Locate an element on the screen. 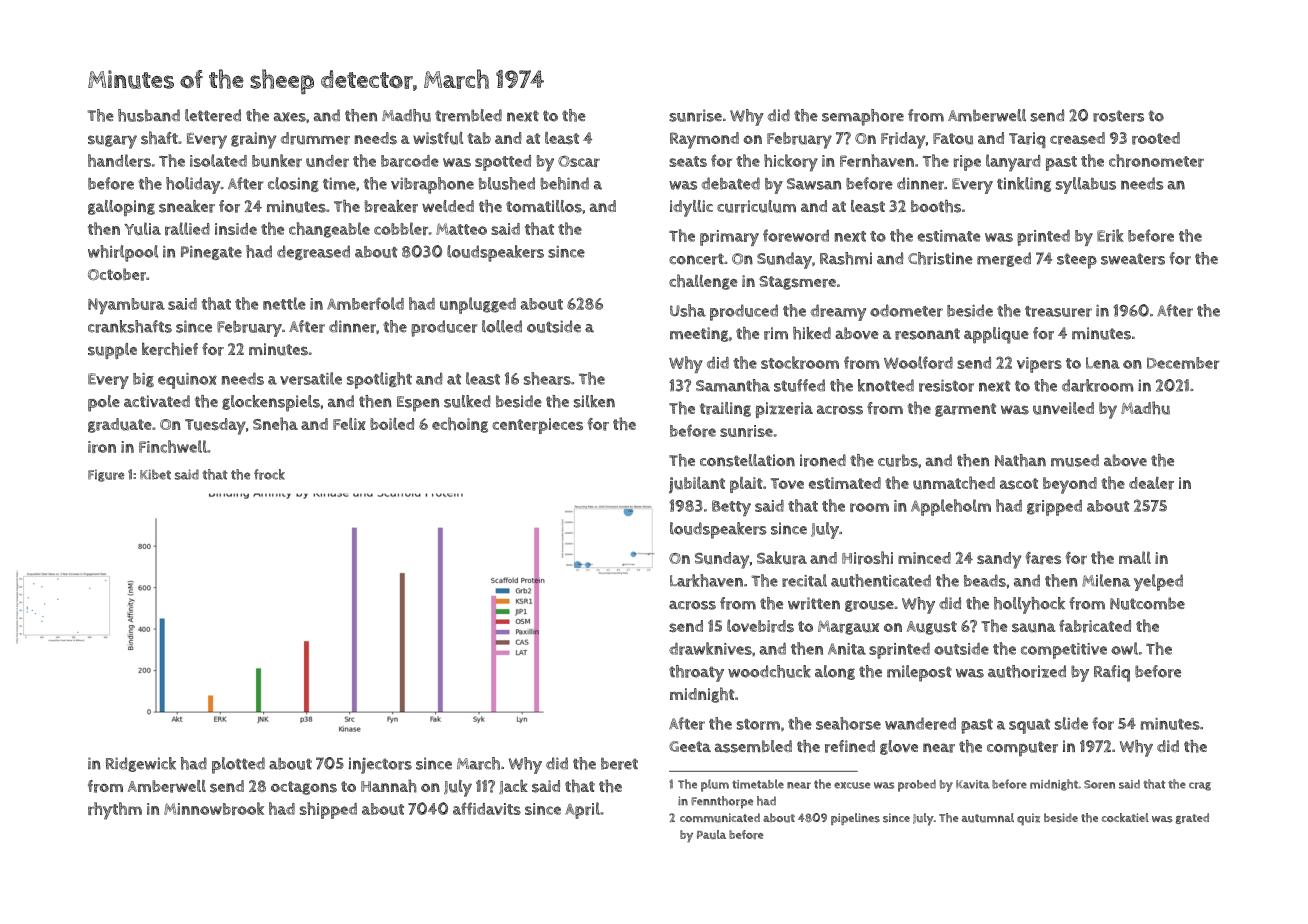 This screenshot has height=924, width=1308. pizzeria is located at coordinates (784, 410).
